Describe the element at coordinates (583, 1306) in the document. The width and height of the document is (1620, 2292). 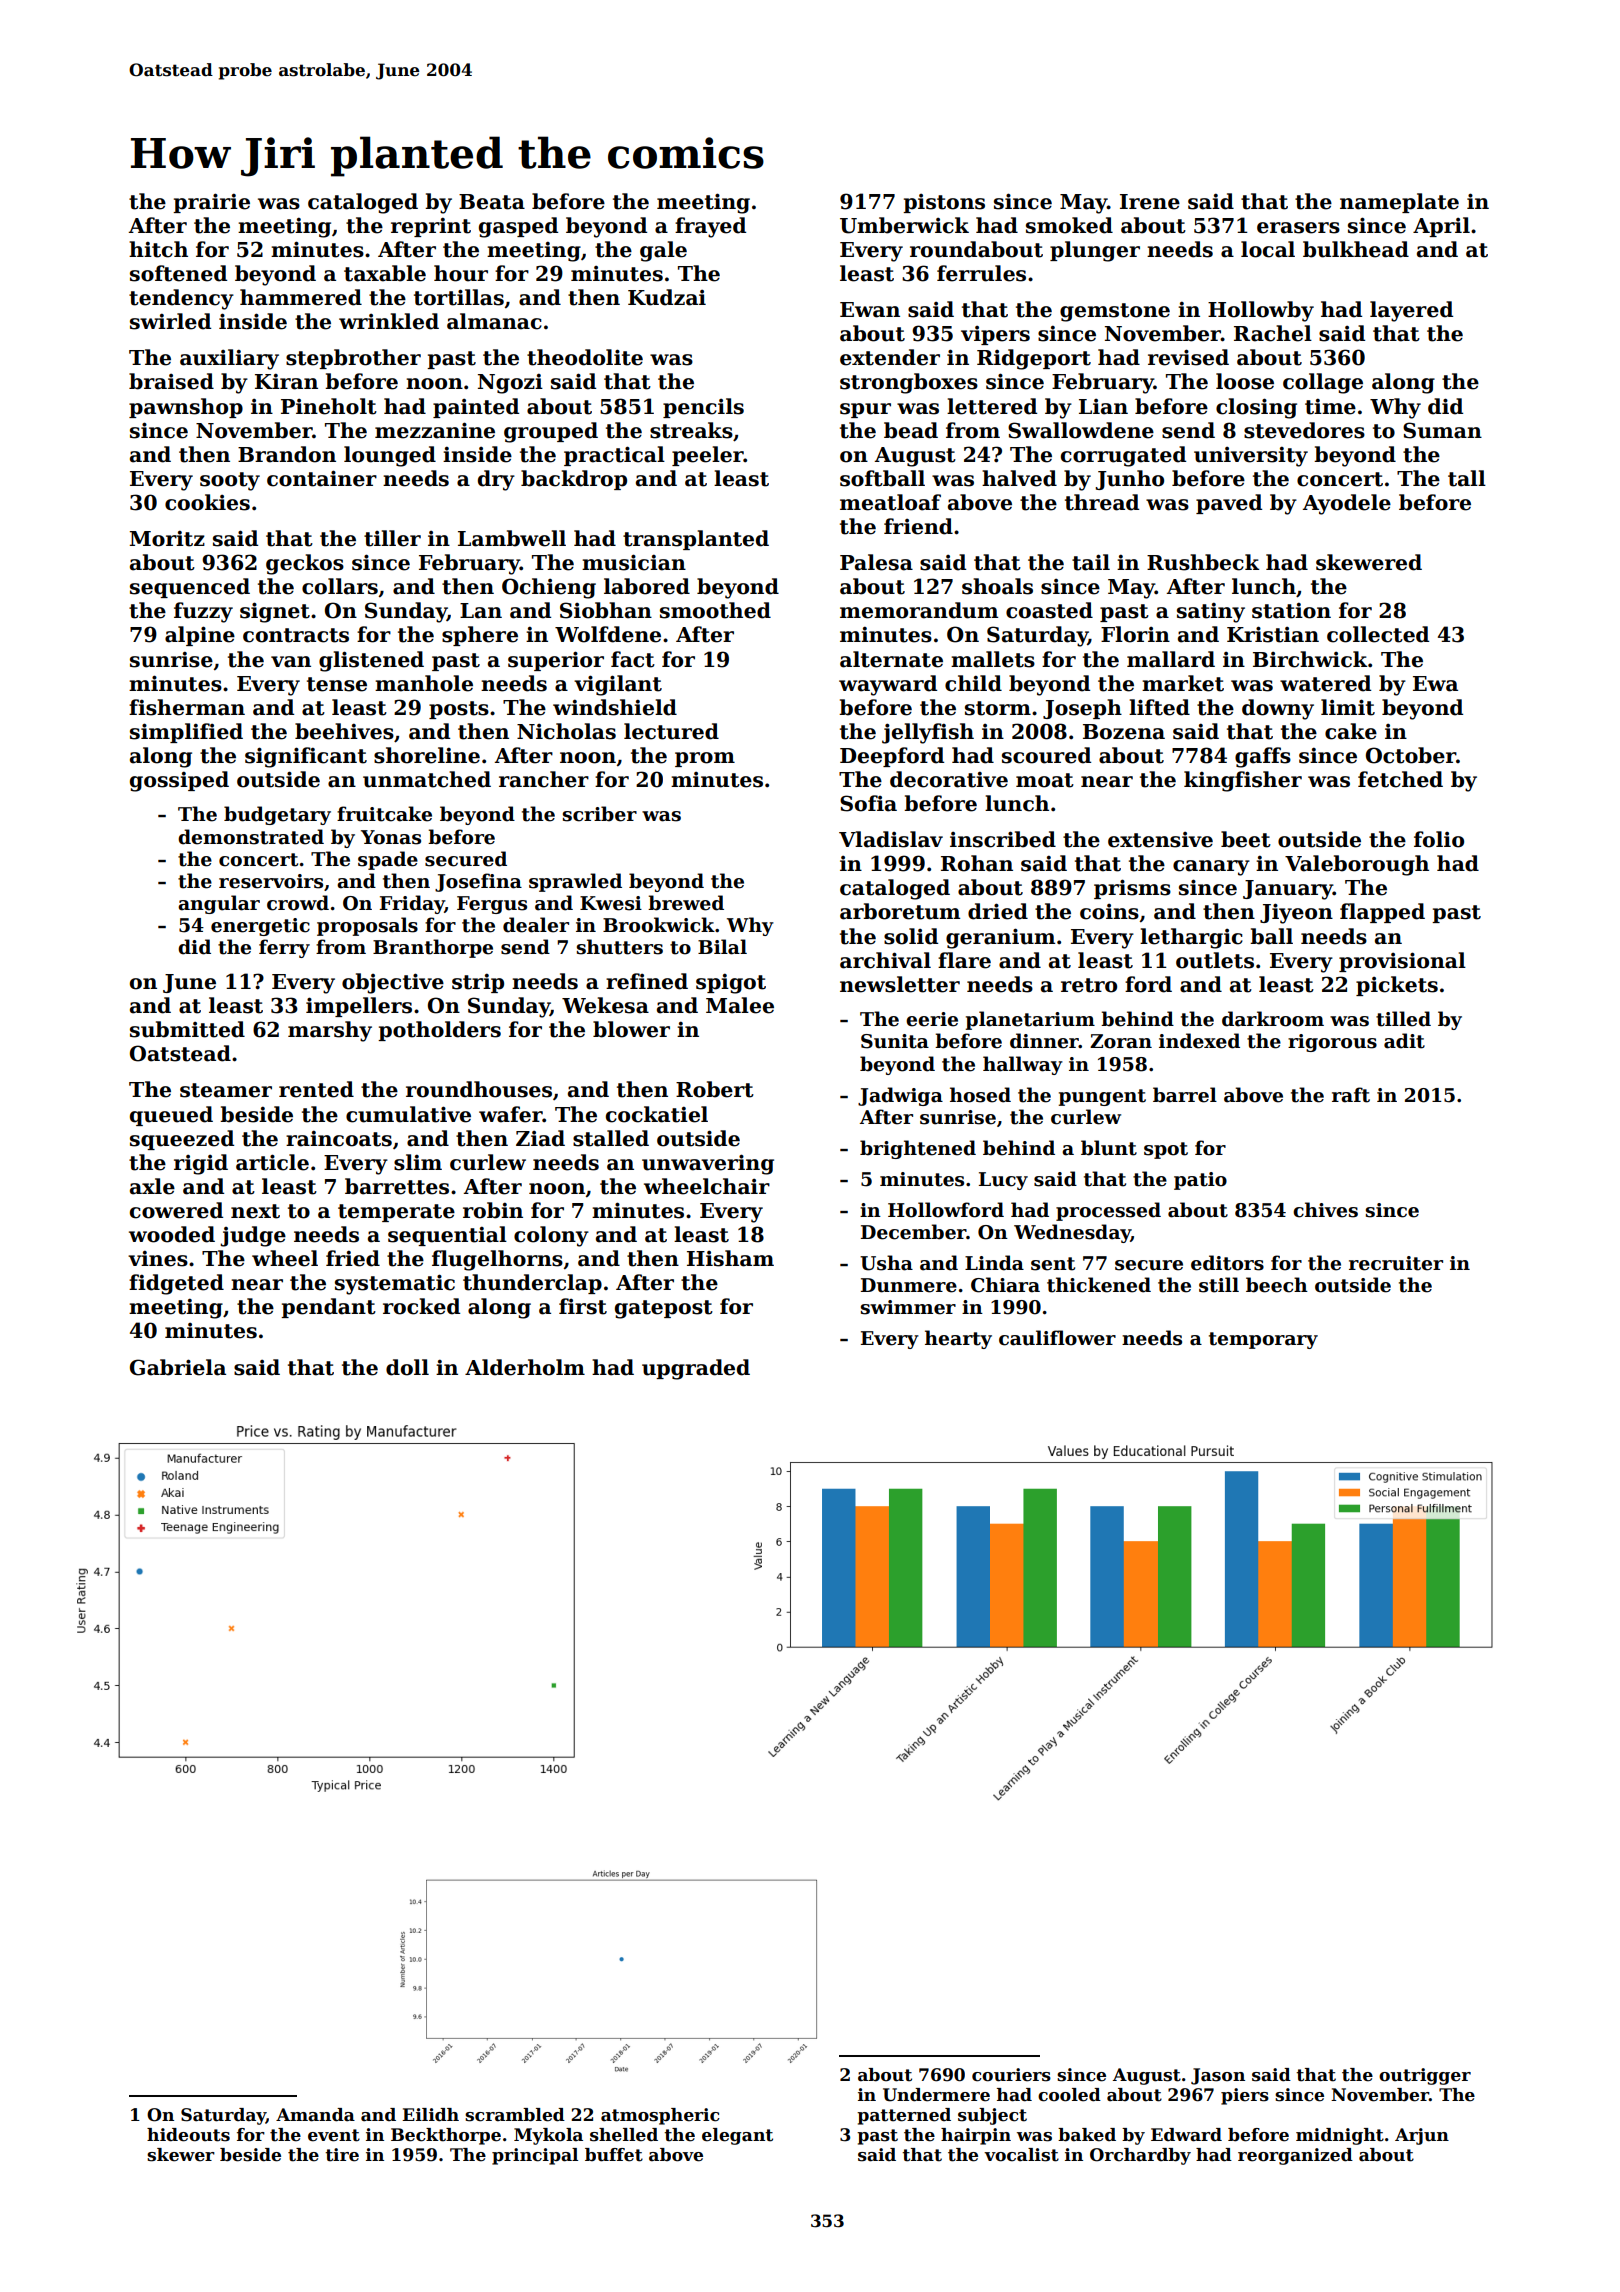
I see `first` at that location.
